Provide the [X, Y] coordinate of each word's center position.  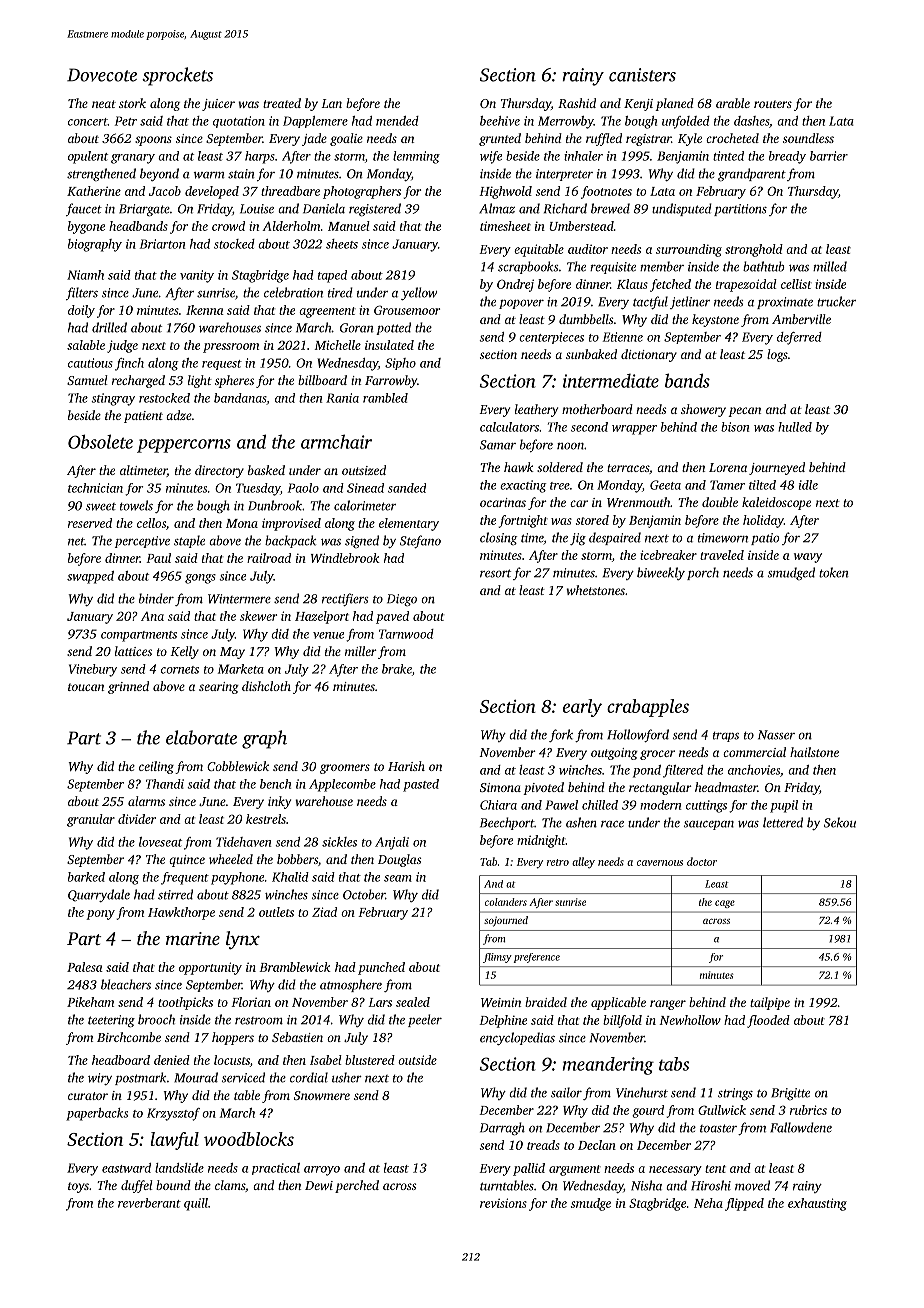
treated [282, 103]
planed [674, 104]
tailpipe [770, 1003]
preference [537, 958]
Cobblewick [238, 766]
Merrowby [566, 122]
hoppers [233, 1038]
